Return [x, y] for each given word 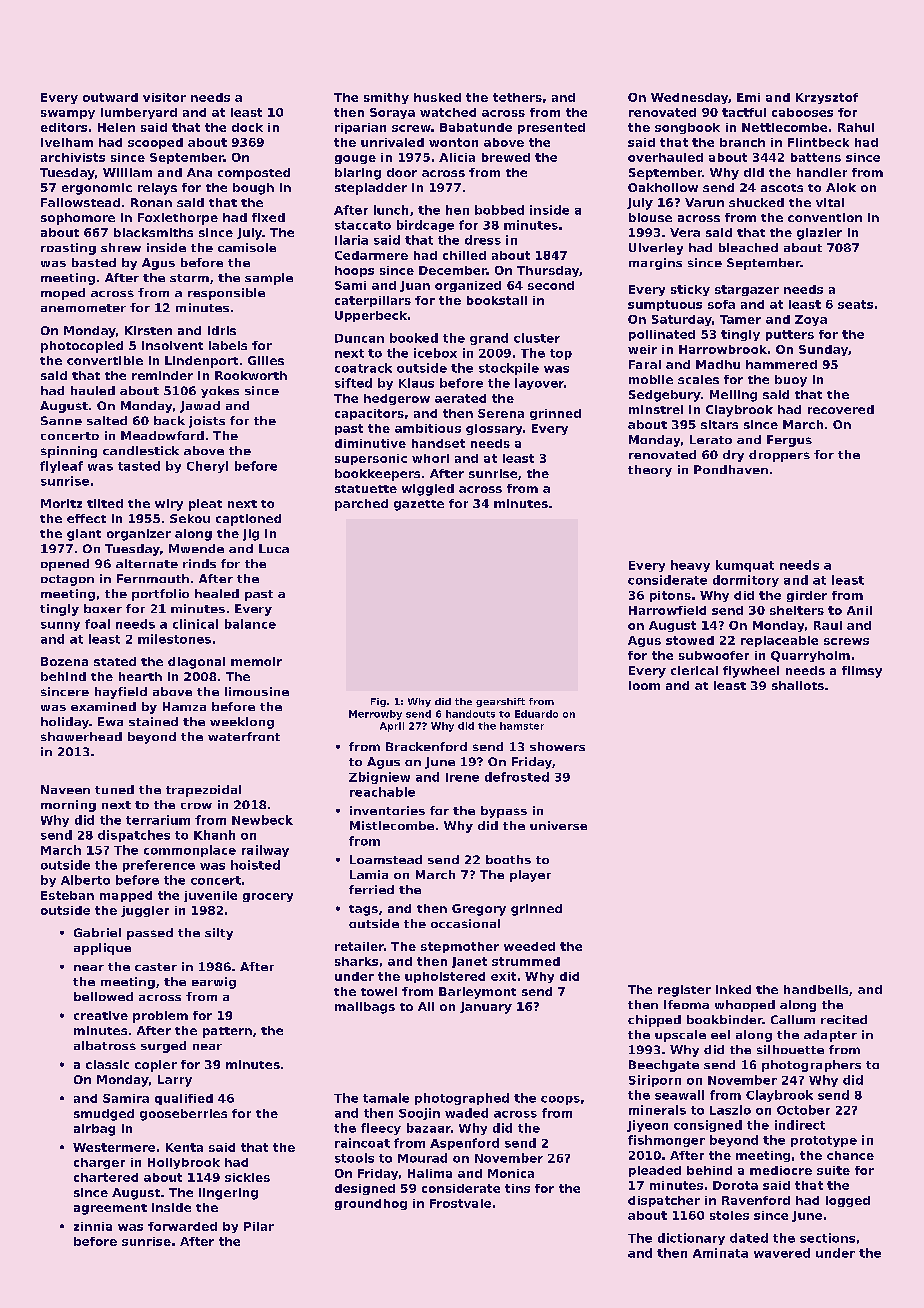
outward [110, 97]
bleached [748, 247]
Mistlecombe [392, 825]
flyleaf [61, 467]
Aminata [720, 1253]
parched [361, 505]
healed [217, 593]
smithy [386, 98]
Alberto [85, 880]
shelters [797, 610]
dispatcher [664, 1201]
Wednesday [689, 98]
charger [99, 1163]
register [684, 991]
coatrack [363, 368]
